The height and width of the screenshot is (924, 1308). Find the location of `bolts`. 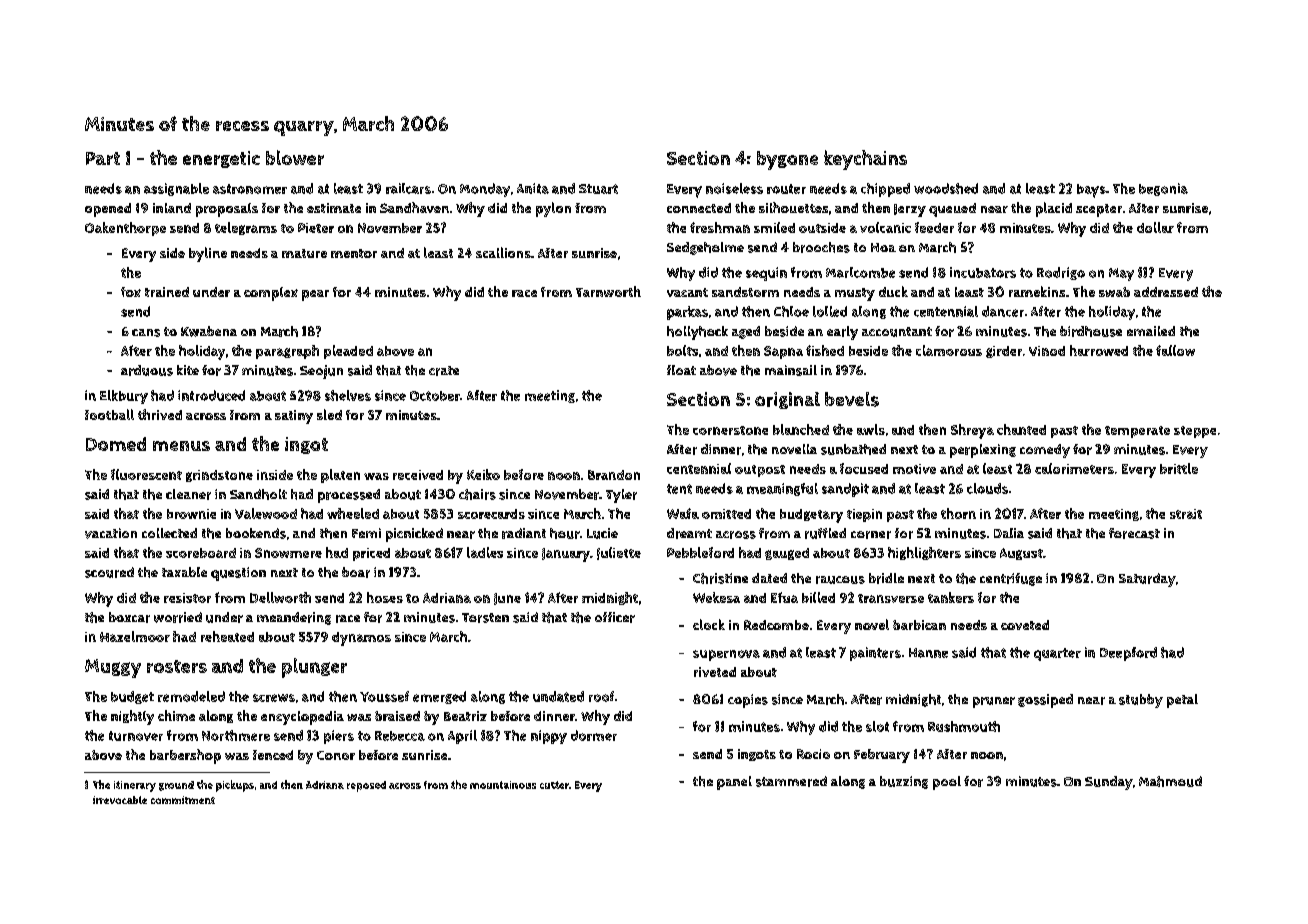

bolts is located at coordinates (682, 350).
